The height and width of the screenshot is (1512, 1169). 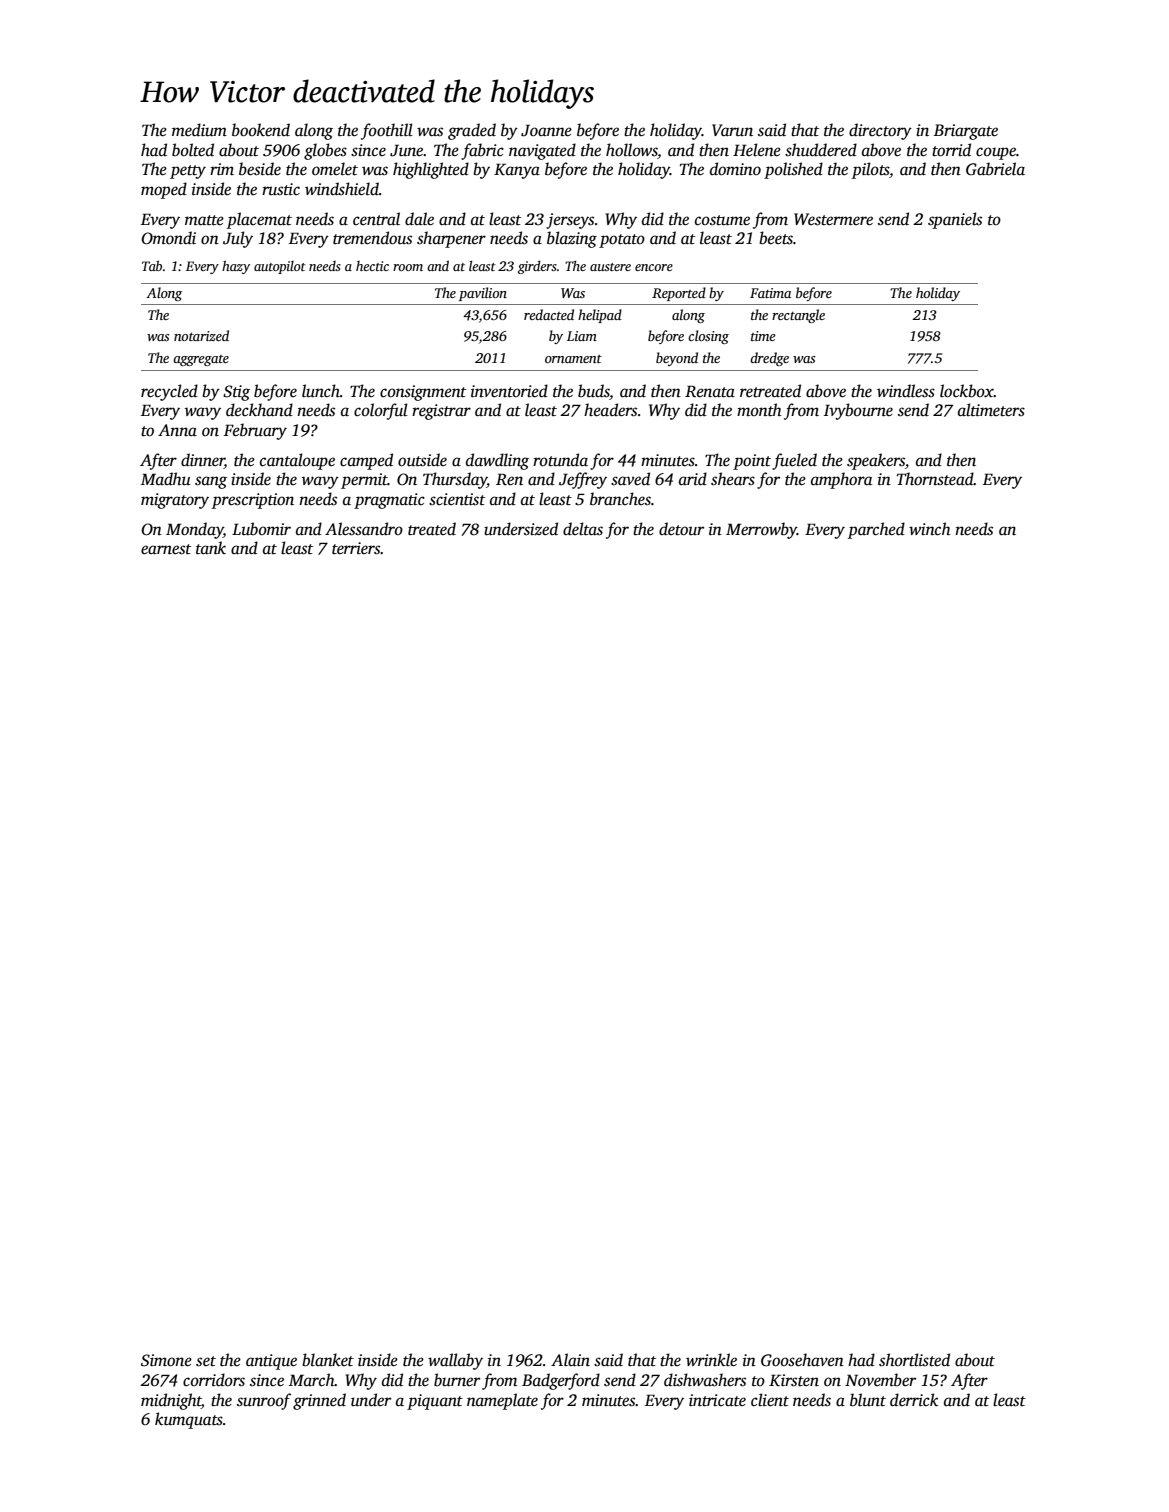 What do you see at coordinates (435, 1402) in the screenshot?
I see `piquant` at bounding box center [435, 1402].
